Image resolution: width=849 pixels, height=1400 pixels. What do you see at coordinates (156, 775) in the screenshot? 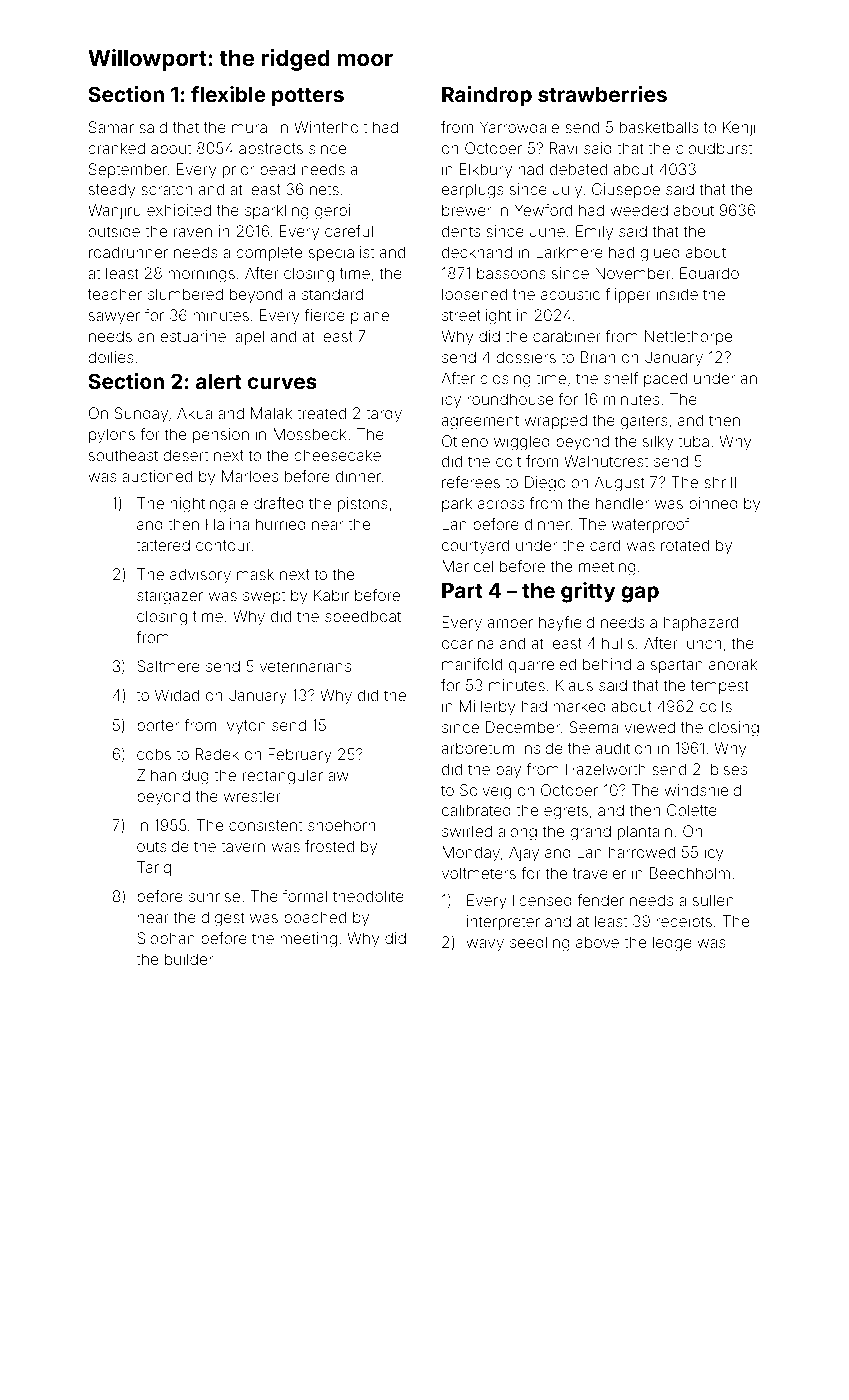
I see `Zihan` at bounding box center [156, 775].
